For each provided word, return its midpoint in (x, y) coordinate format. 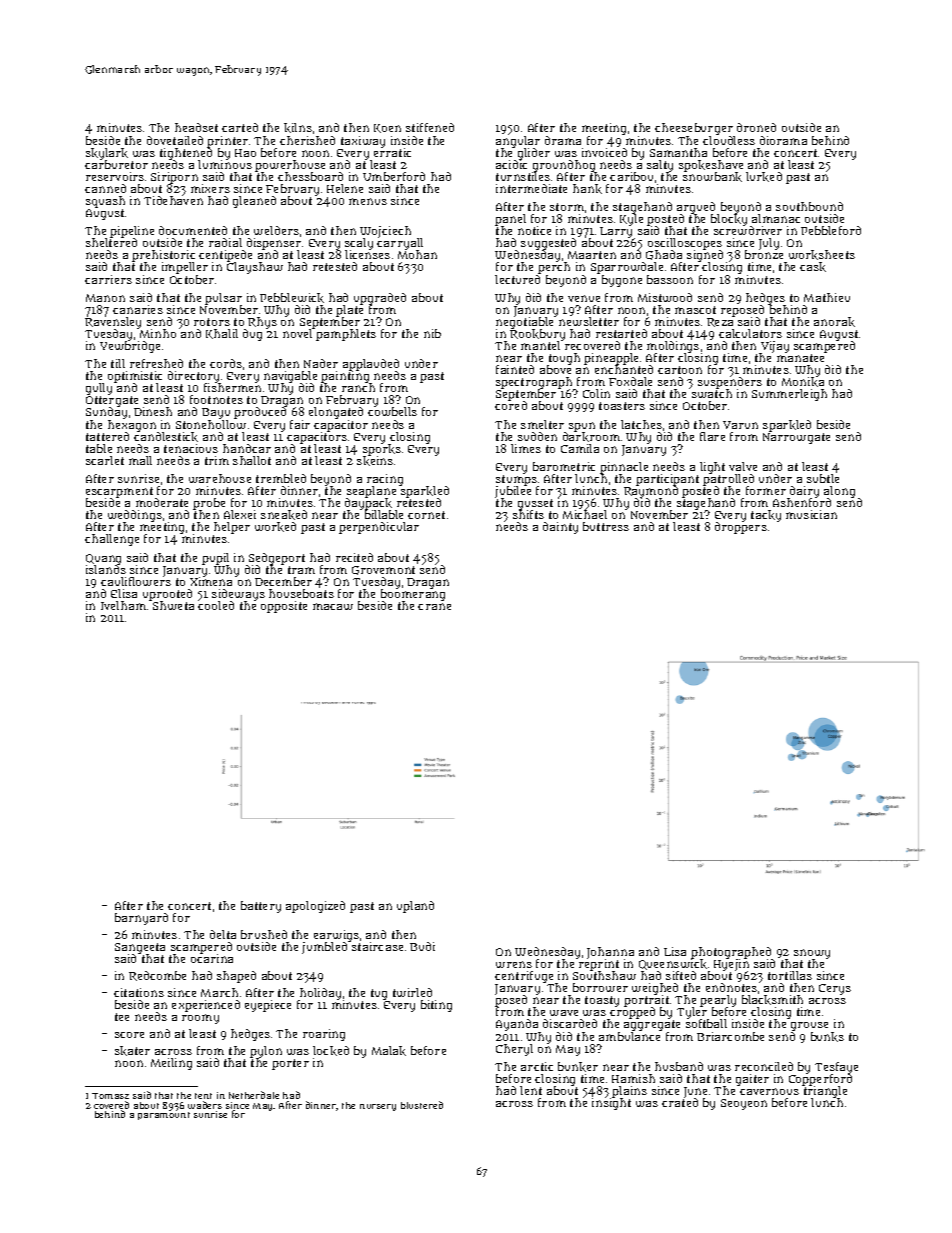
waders (205, 1105)
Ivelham (123, 605)
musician (811, 514)
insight (611, 1104)
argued (696, 208)
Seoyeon (744, 1104)
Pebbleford (831, 230)
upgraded (380, 299)
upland (415, 907)
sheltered (111, 243)
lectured (517, 279)
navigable (290, 377)
